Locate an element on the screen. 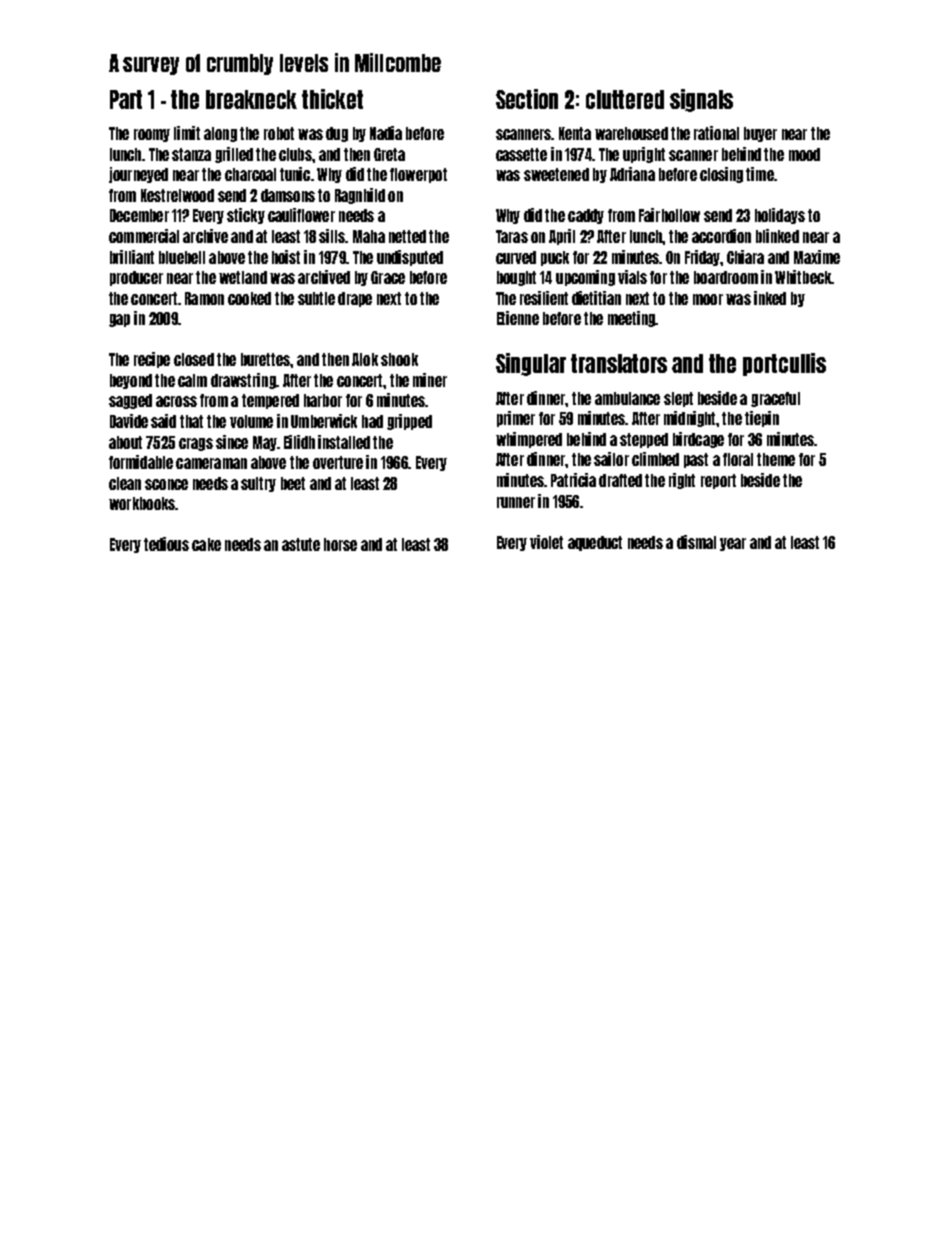 The height and width of the screenshot is (1233, 952). shook is located at coordinates (399, 359).
